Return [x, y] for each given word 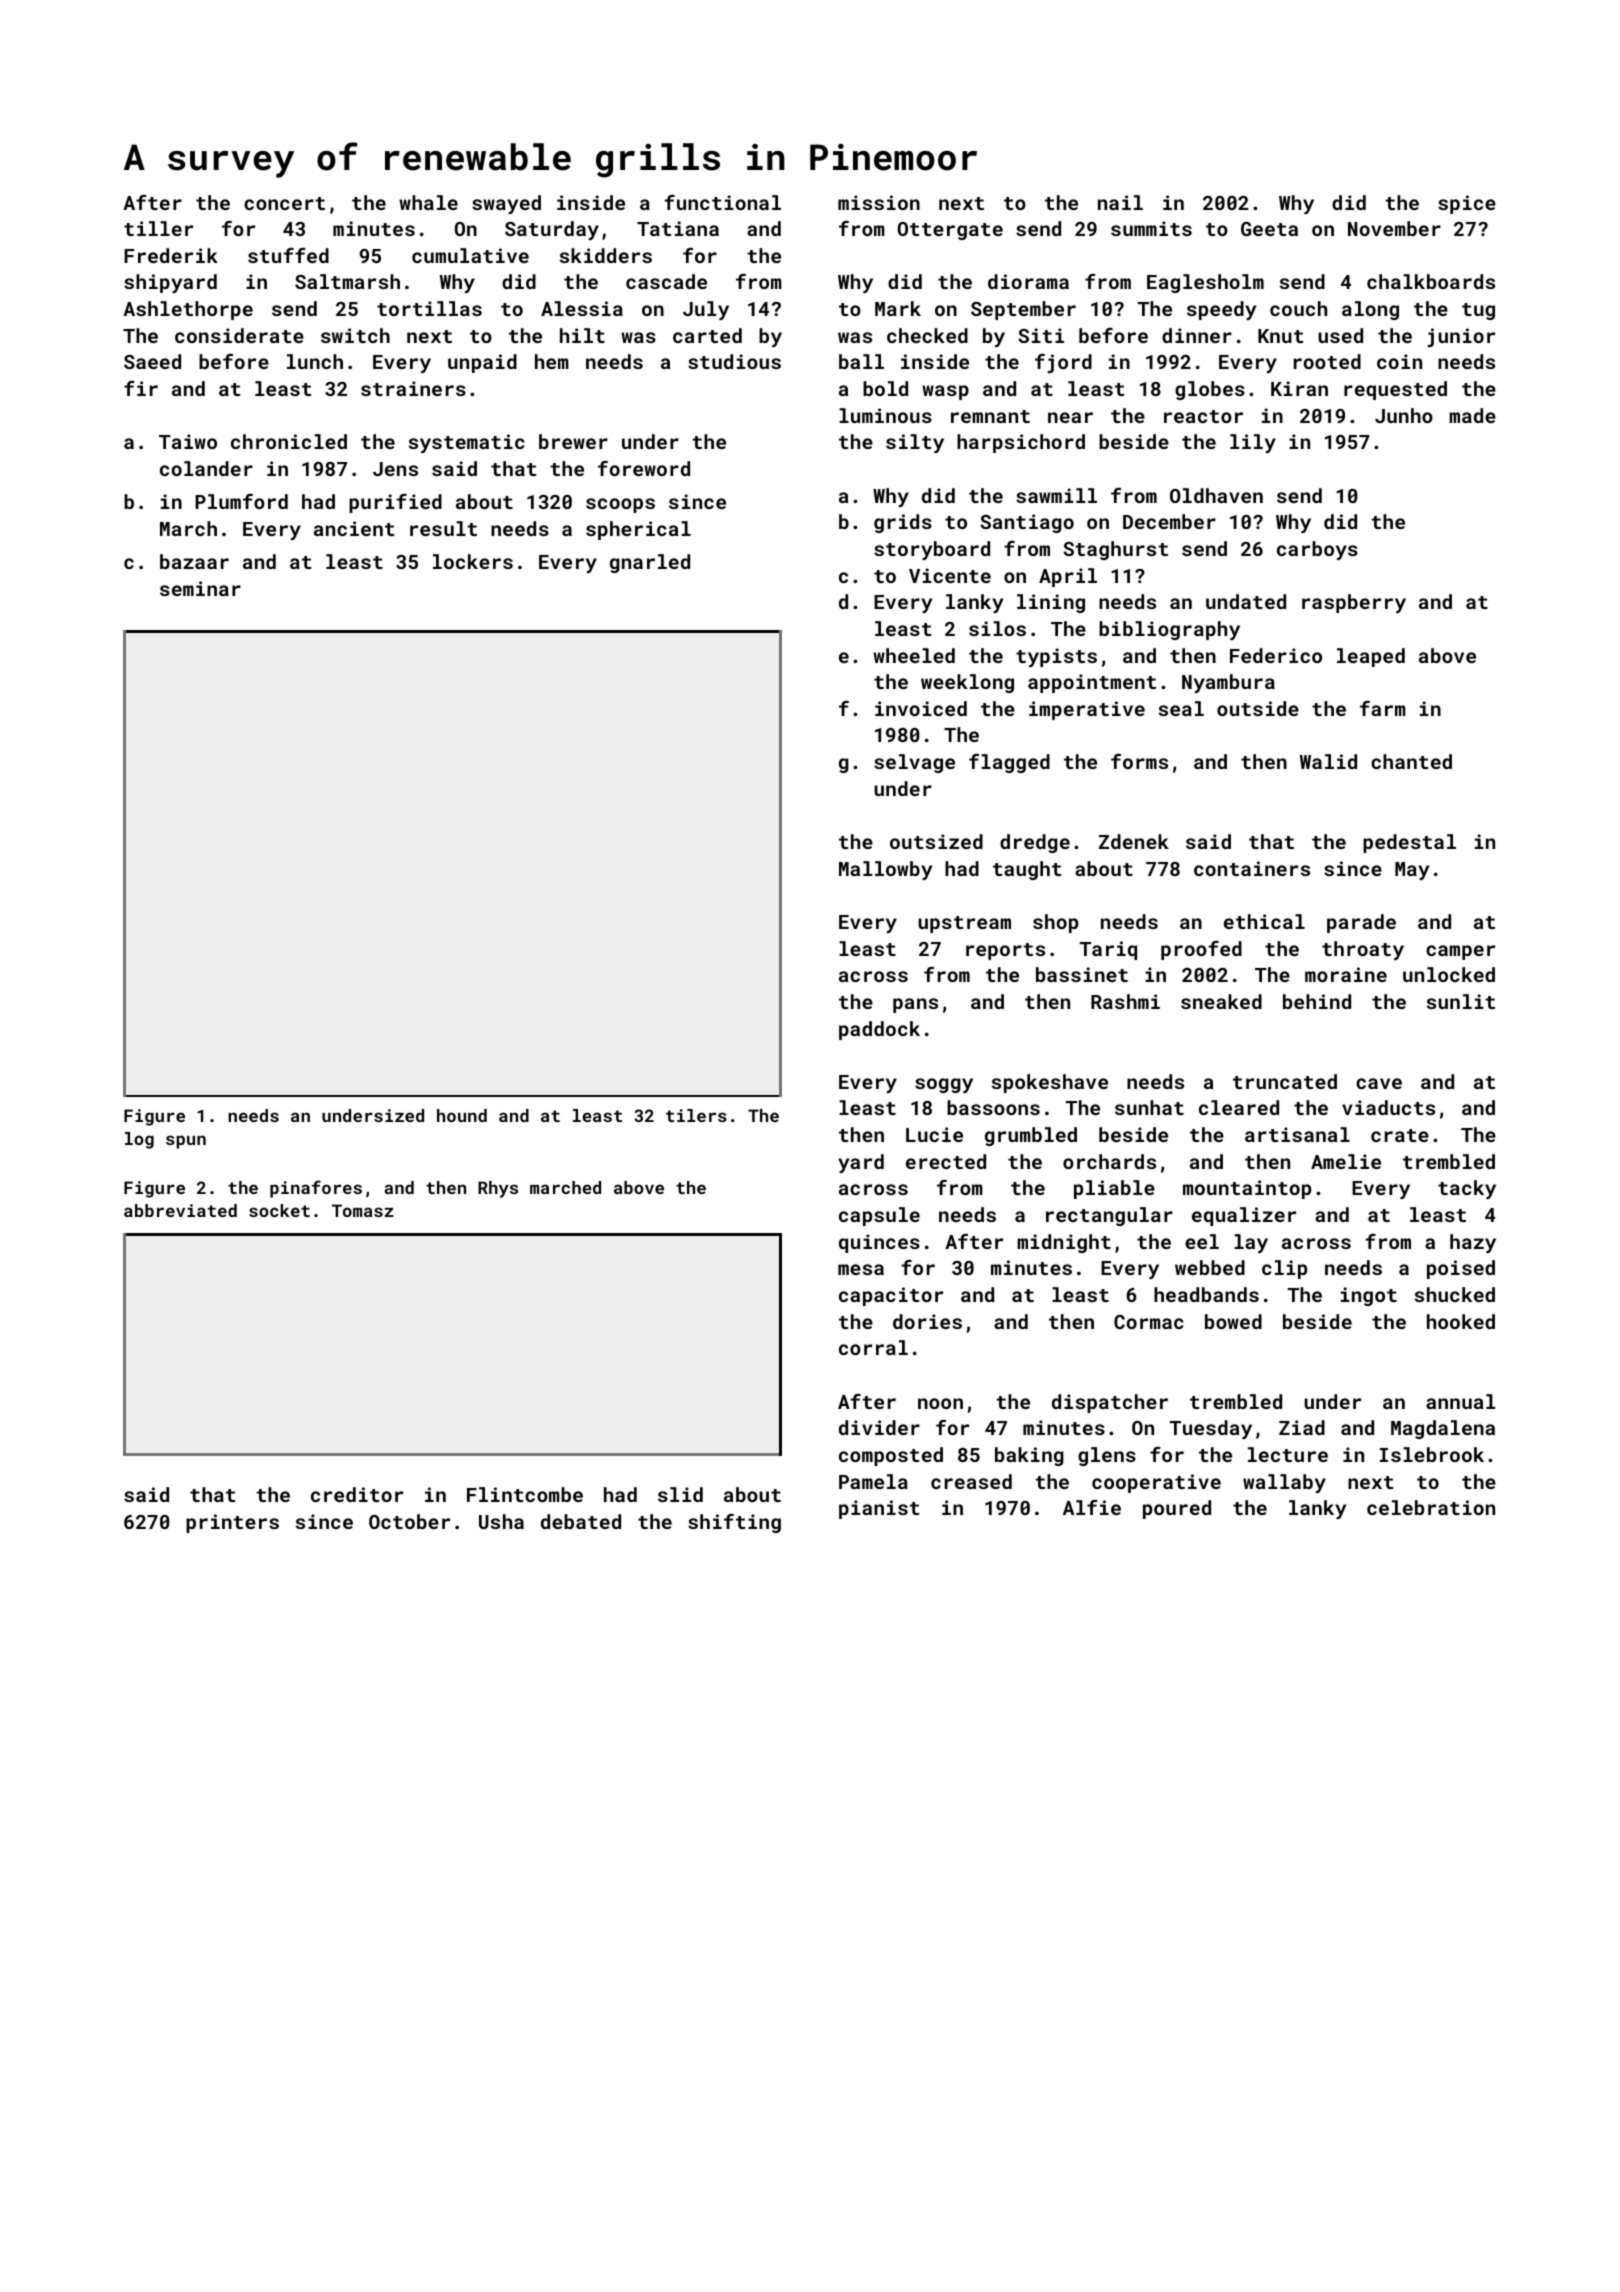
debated [581, 1521]
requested [1395, 390]
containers [1252, 868]
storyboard [932, 550]
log [139, 1140]
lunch [315, 361]
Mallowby [885, 870]
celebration [1431, 1507]
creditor [357, 1494]
